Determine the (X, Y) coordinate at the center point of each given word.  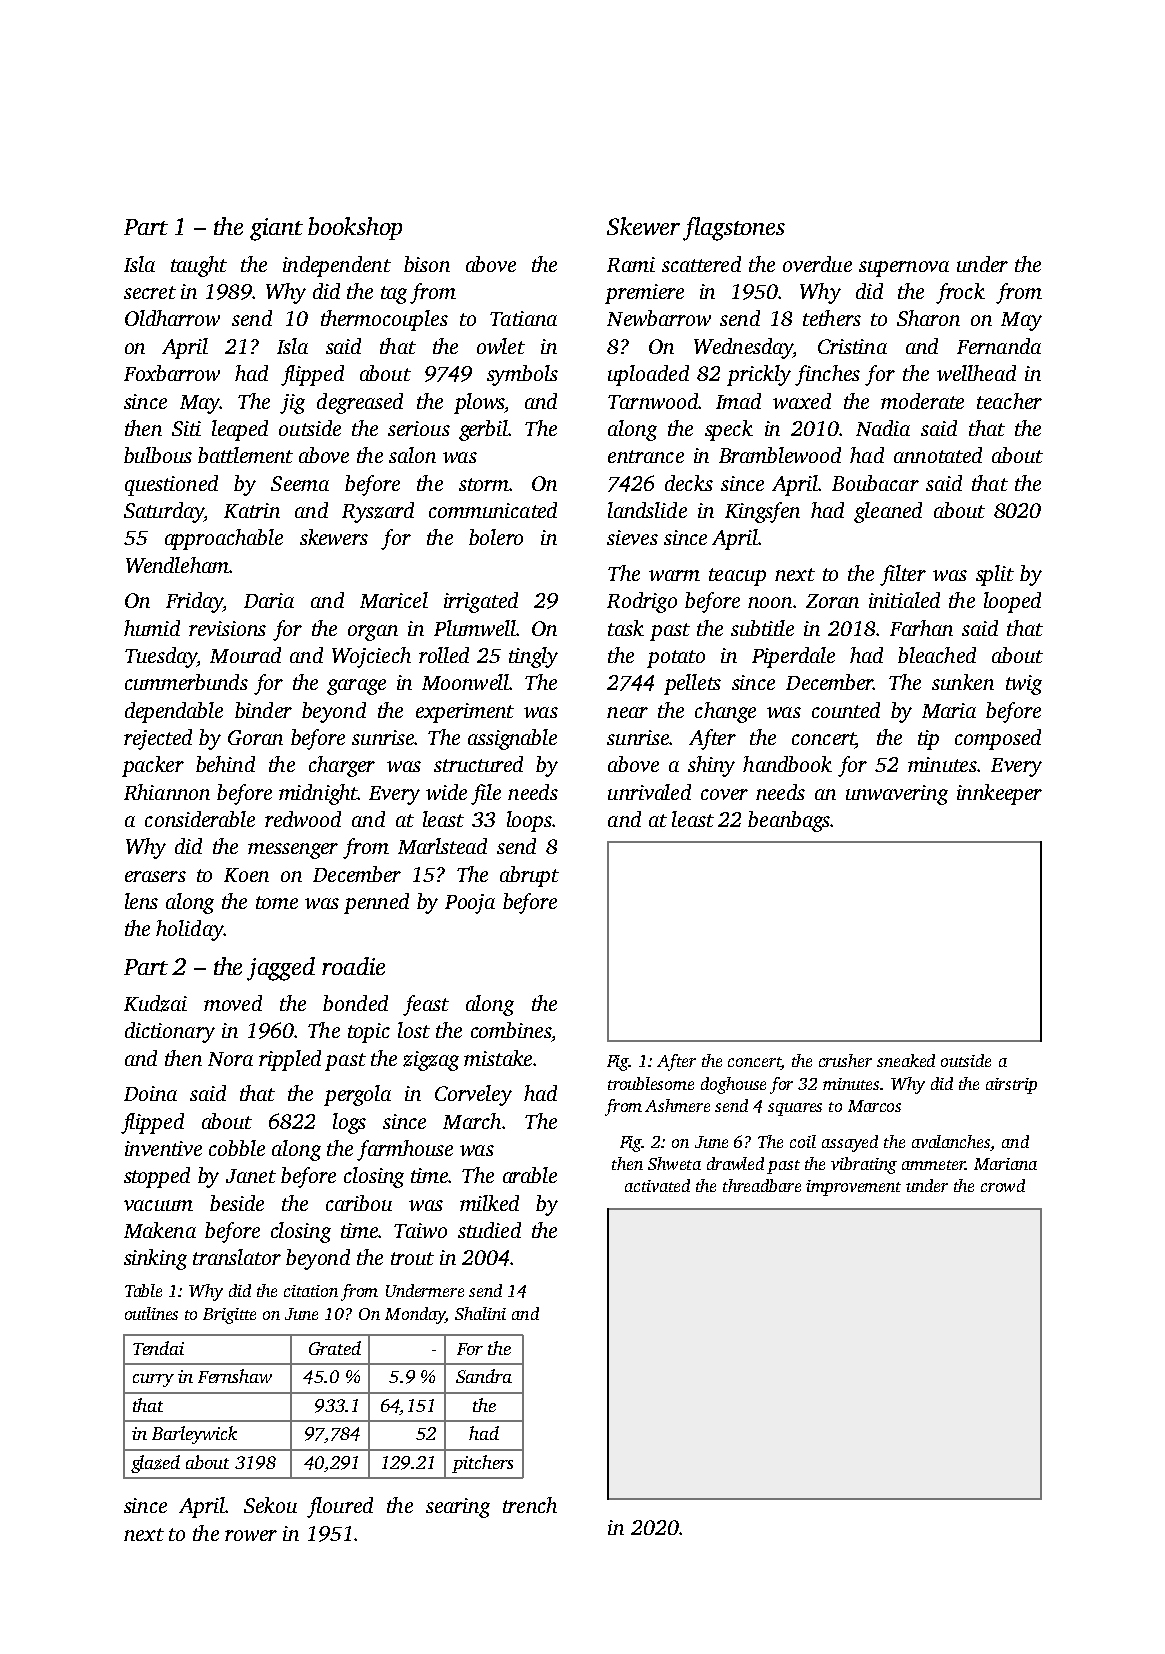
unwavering (897, 795)
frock (960, 293)
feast (426, 1005)
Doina (150, 1093)
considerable (200, 819)
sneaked (906, 1060)
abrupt (529, 876)
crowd (1003, 1185)
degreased (360, 403)
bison (427, 264)
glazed (155, 1464)
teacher (1009, 401)
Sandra (484, 1376)
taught (199, 266)
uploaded (648, 375)
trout (412, 1258)
